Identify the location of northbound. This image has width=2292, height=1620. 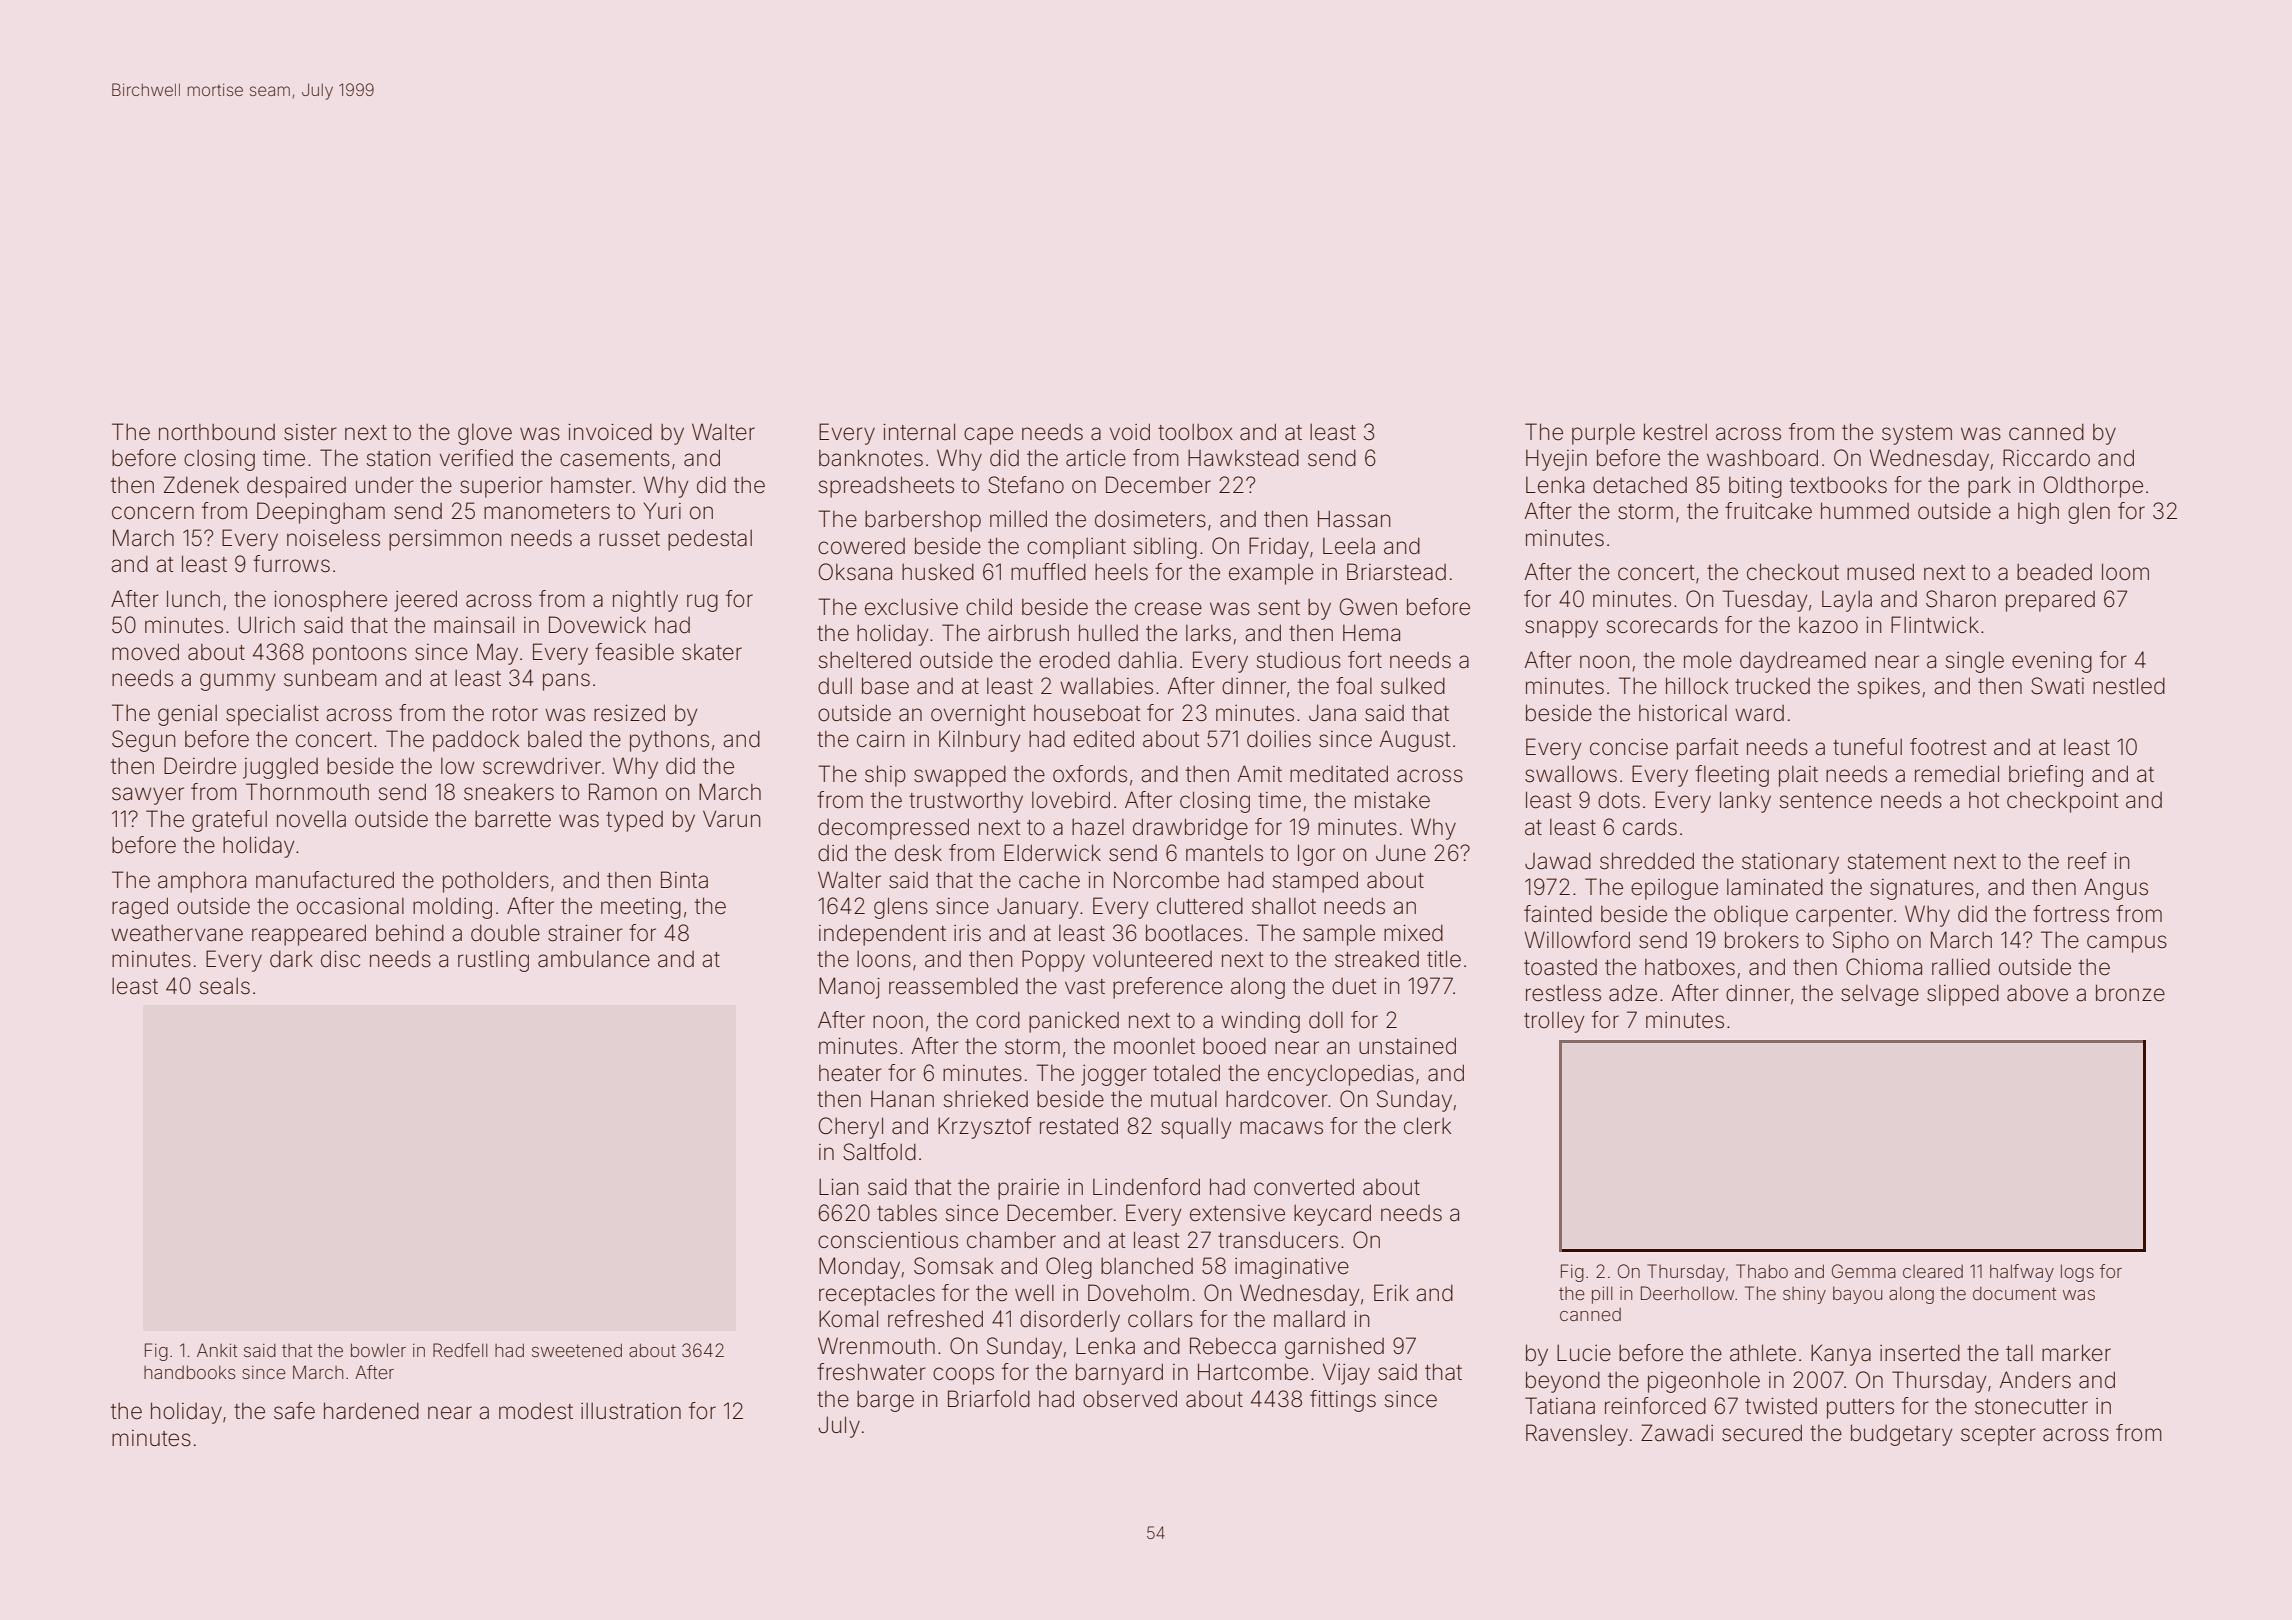
(217, 432).
